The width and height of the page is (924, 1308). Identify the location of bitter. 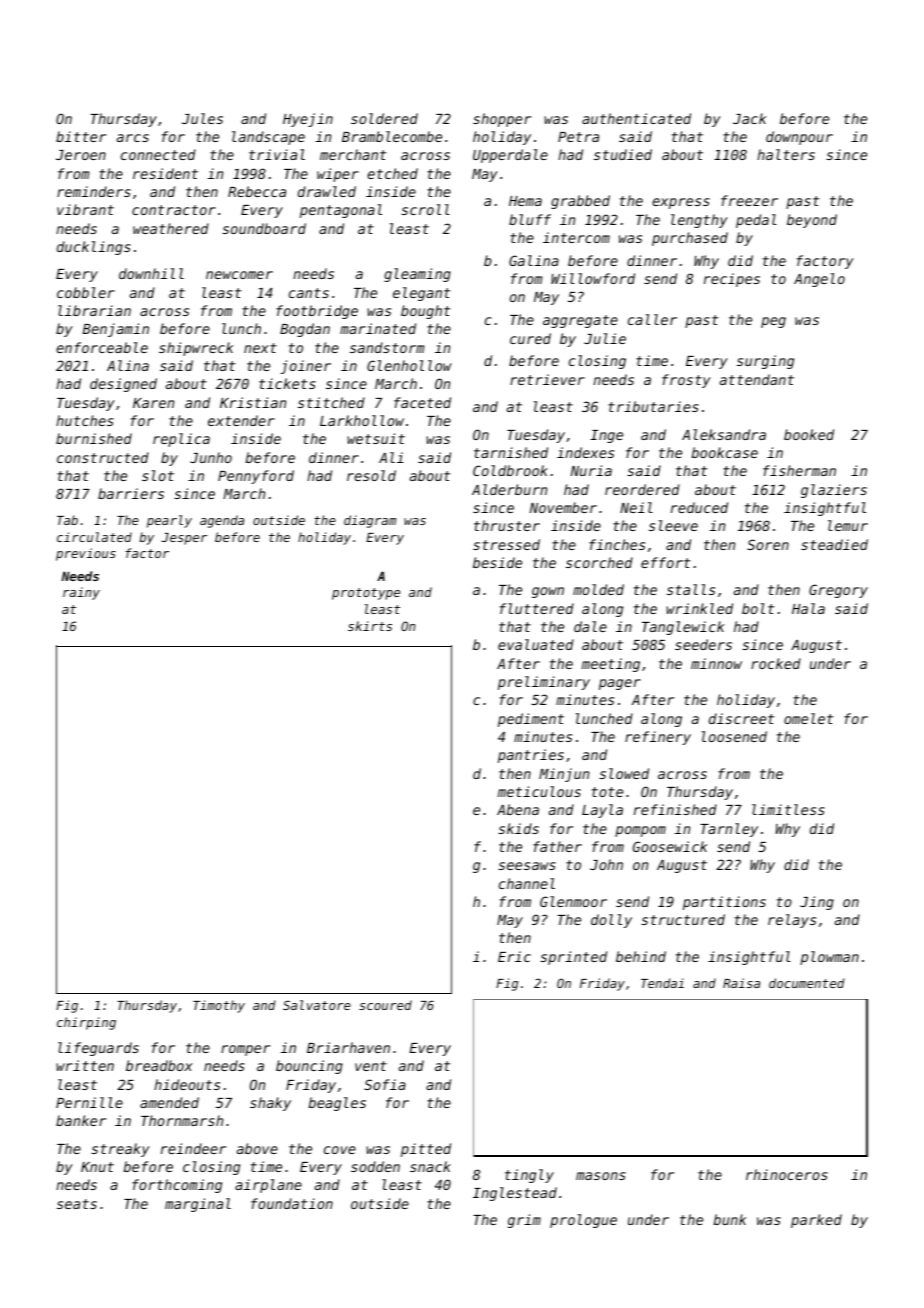
(81, 136).
